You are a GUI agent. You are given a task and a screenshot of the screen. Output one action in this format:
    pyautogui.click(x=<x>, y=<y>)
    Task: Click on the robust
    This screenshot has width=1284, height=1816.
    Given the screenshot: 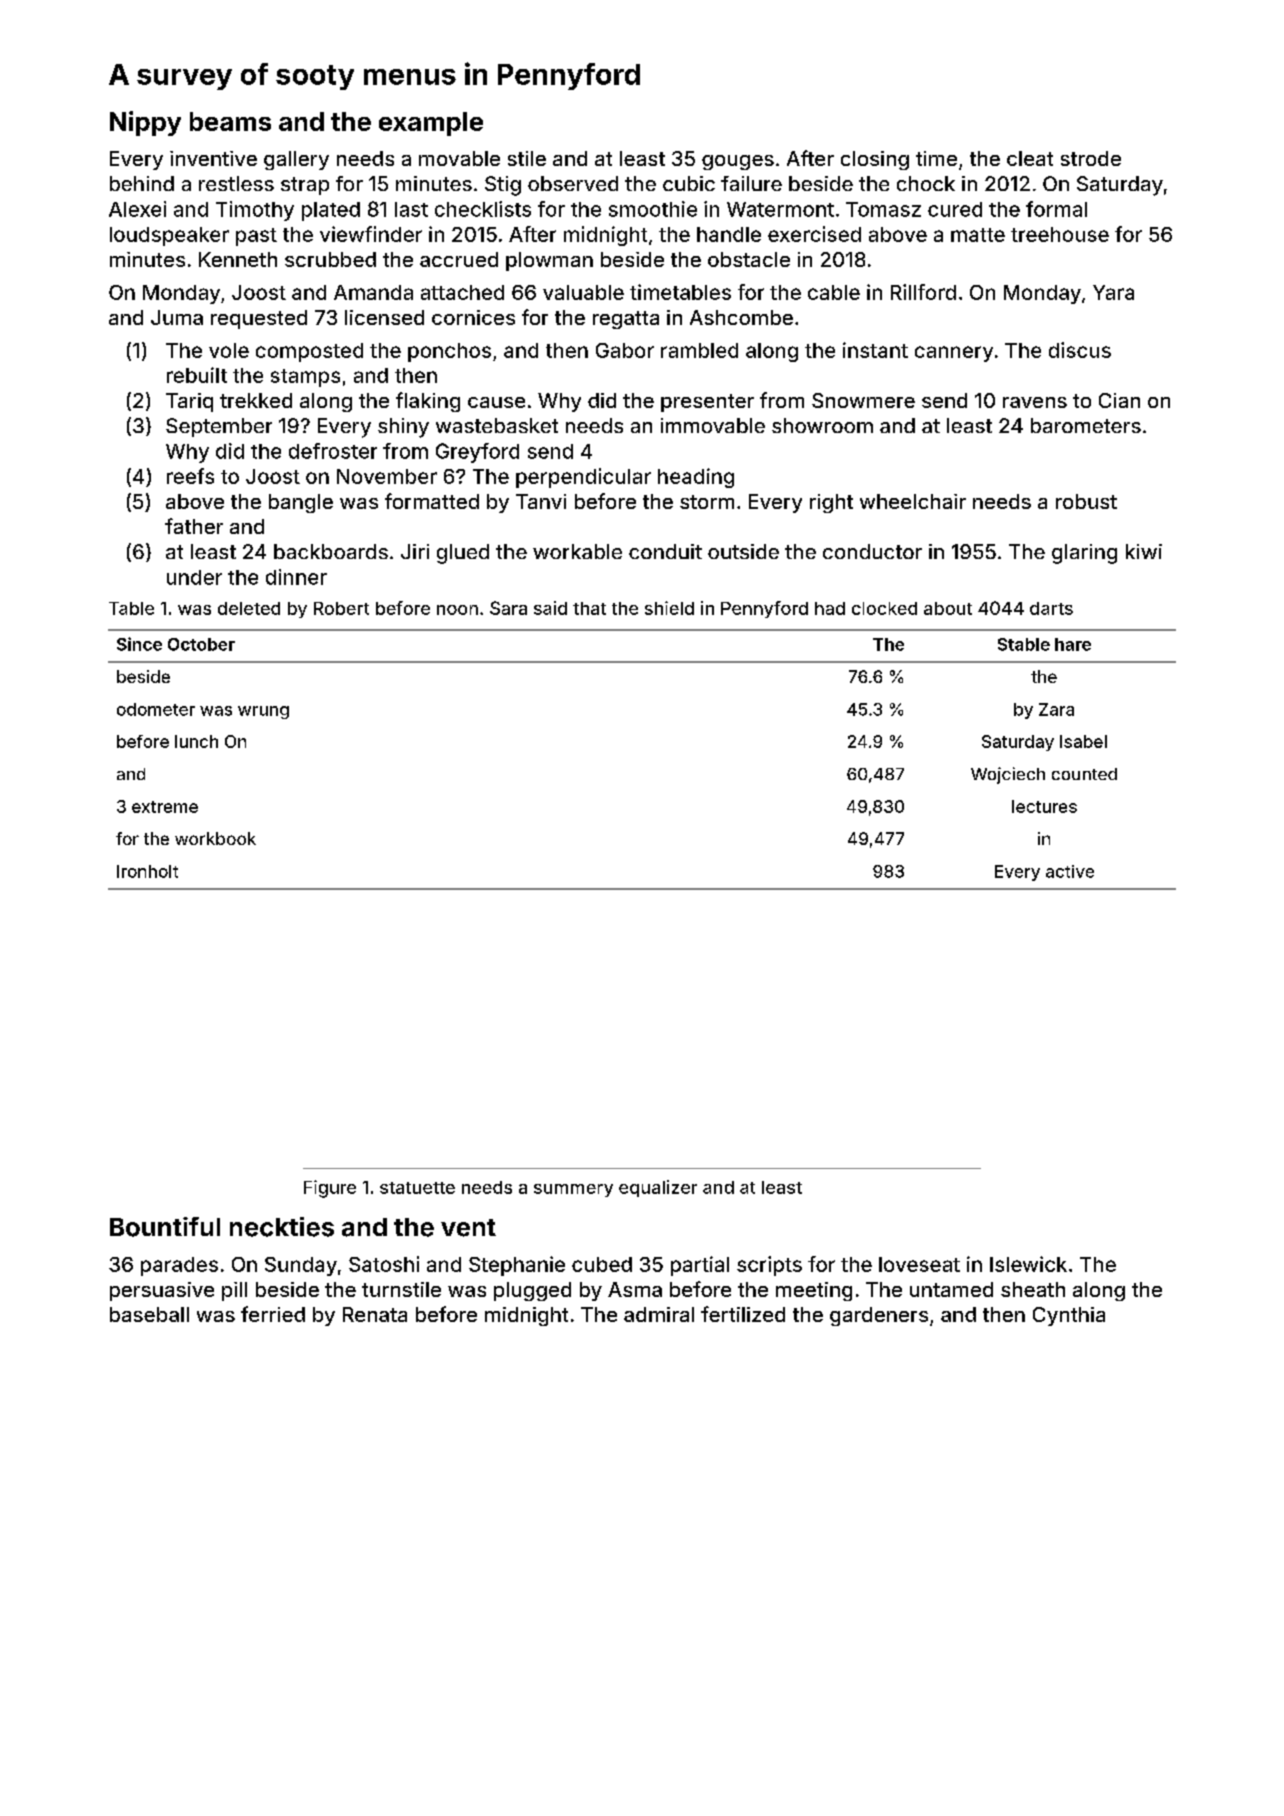 What is the action you would take?
    pyautogui.click(x=1086, y=501)
